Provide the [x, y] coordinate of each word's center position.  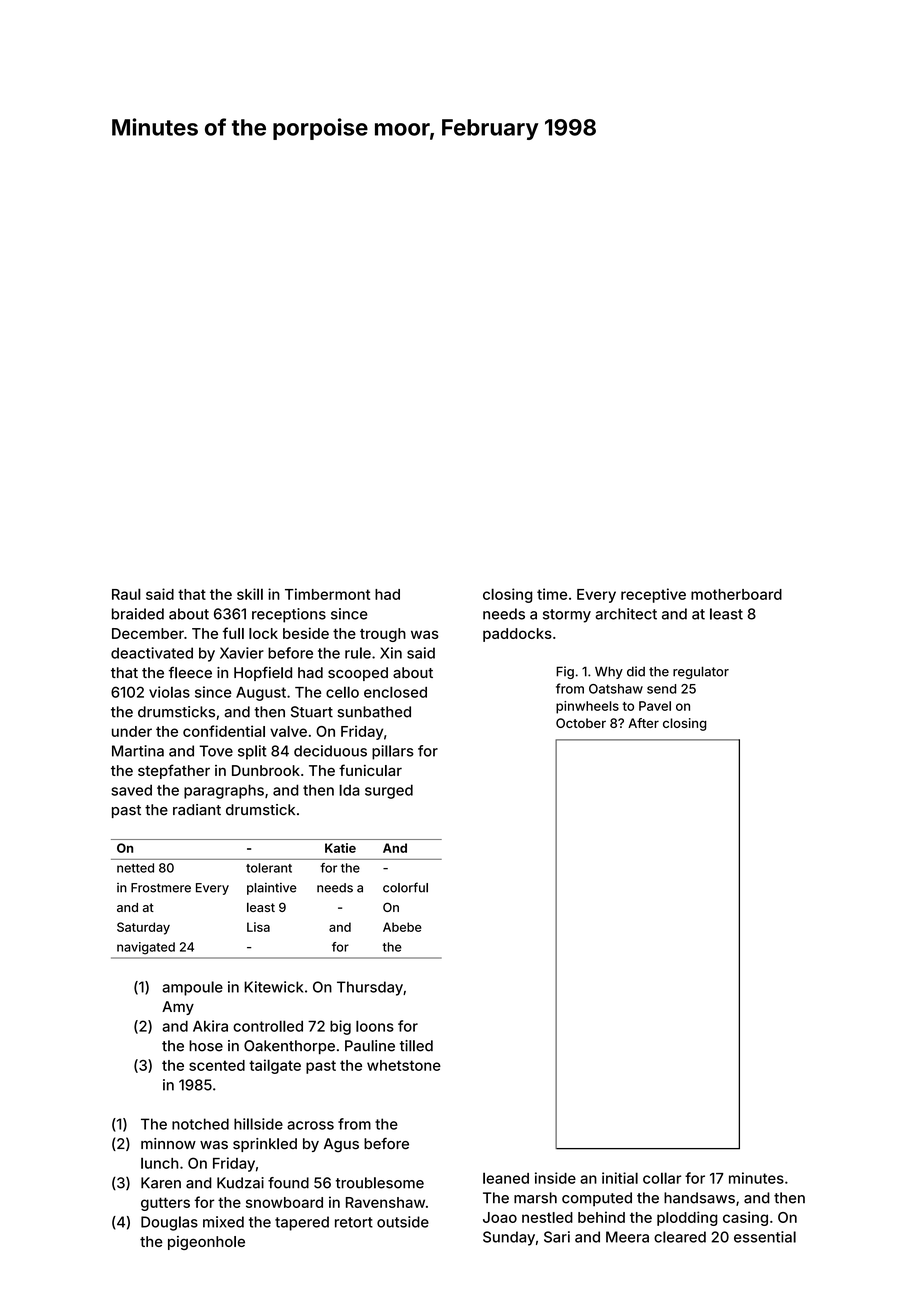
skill [250, 594]
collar [662, 1178]
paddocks [517, 635]
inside [555, 1178]
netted [135, 868]
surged [389, 791]
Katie [340, 848]
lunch [159, 1163]
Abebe [402, 927]
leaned [506, 1178]
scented [217, 1065]
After [643, 723]
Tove [216, 751]
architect [626, 614]
